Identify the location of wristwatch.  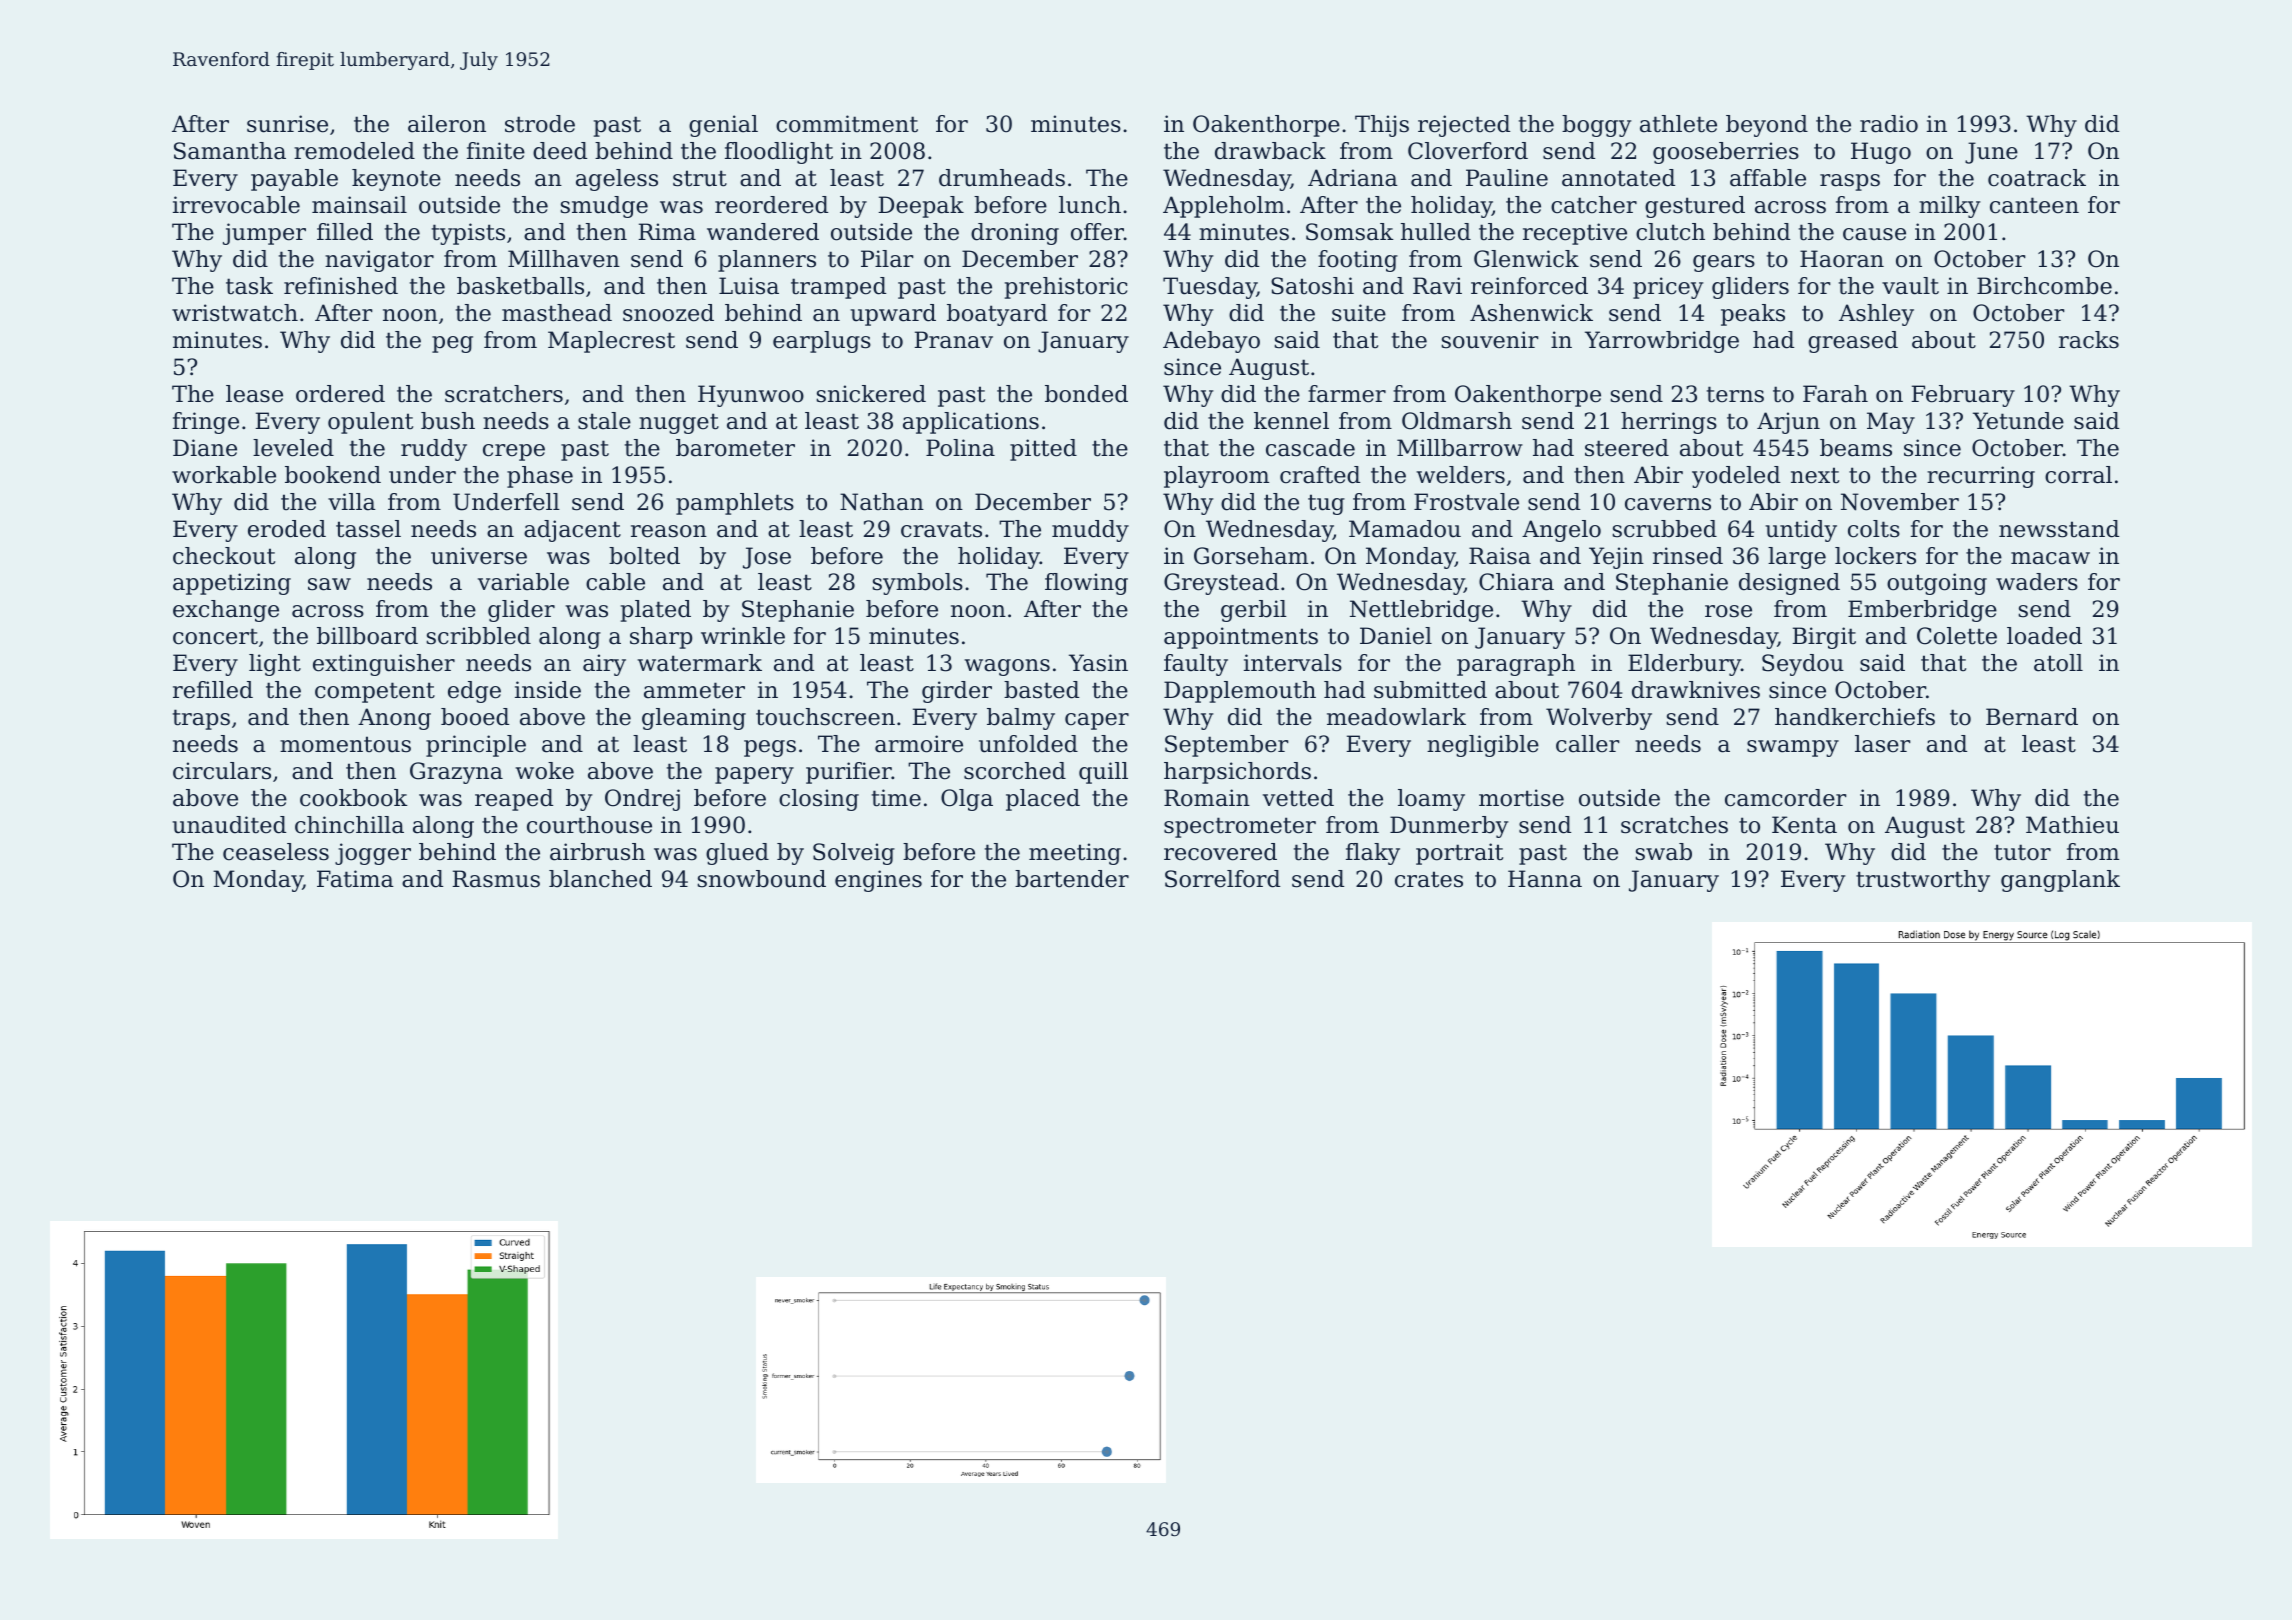
(235, 313).
